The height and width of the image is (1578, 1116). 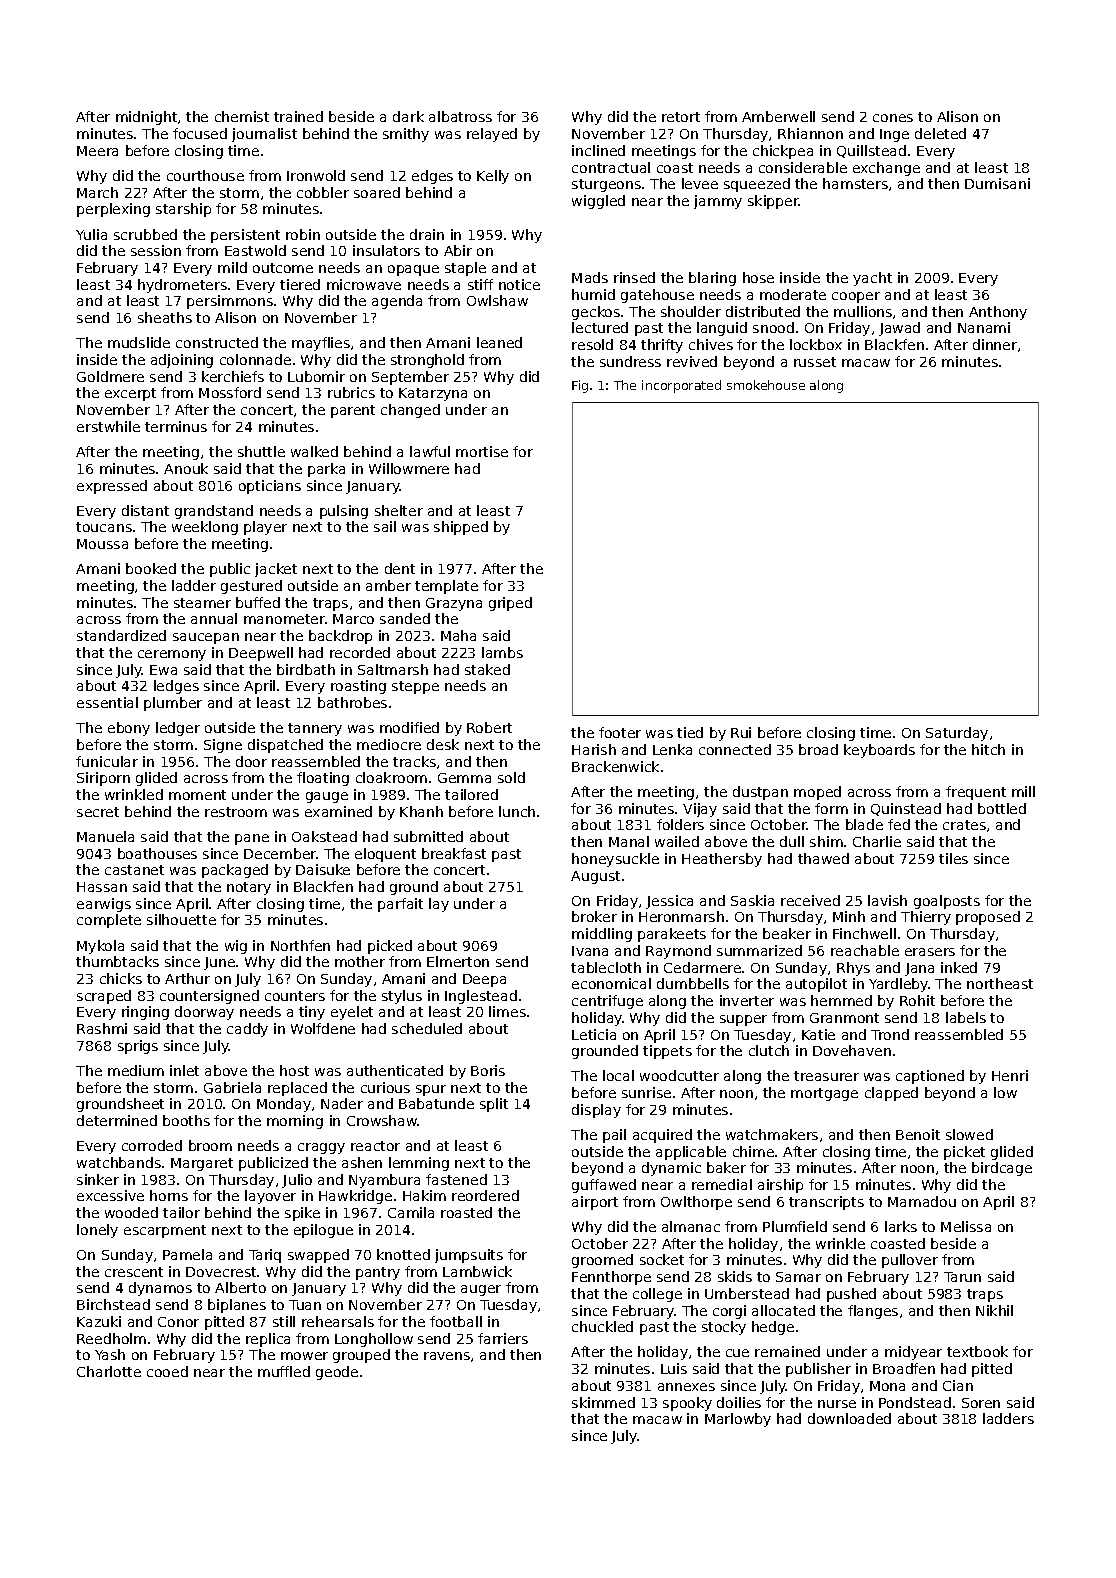 What do you see at coordinates (268, 1340) in the image?
I see `replica` at bounding box center [268, 1340].
